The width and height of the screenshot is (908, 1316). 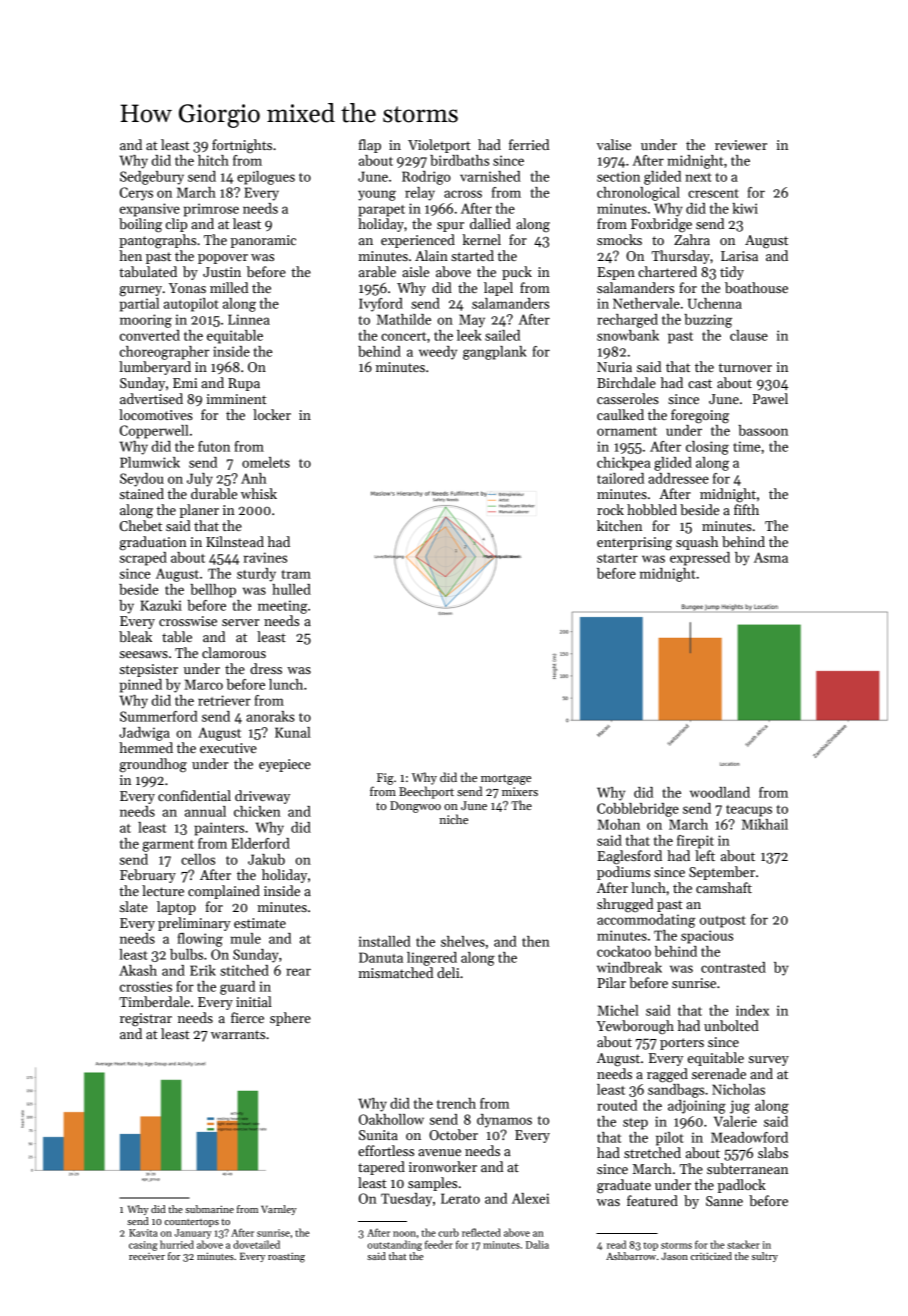 What do you see at coordinates (153, 765) in the screenshot?
I see `groundhog` at bounding box center [153, 765].
